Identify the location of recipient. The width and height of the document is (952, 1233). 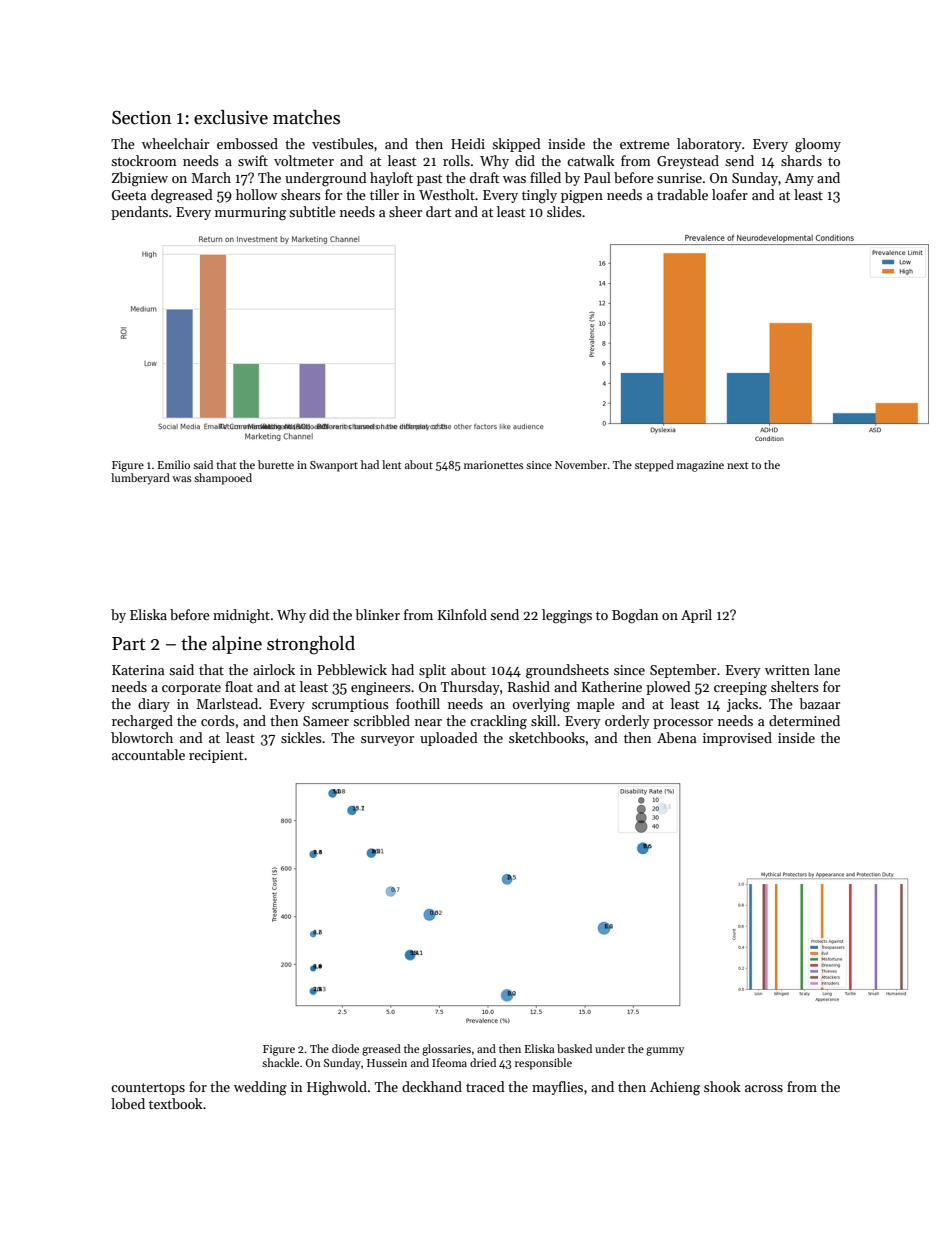
(216, 756).
